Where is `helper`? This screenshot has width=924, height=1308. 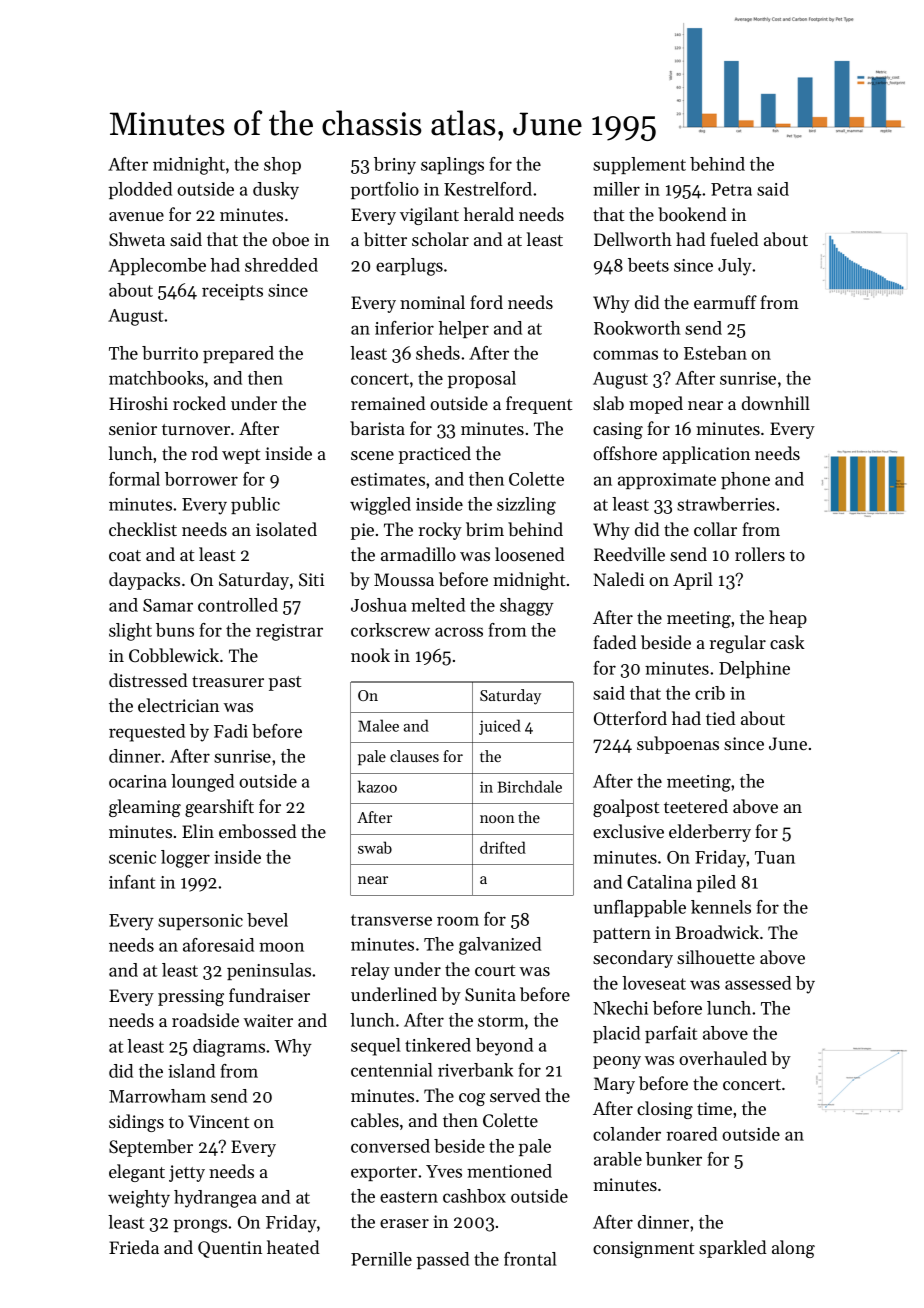 helper is located at coordinates (464, 329).
